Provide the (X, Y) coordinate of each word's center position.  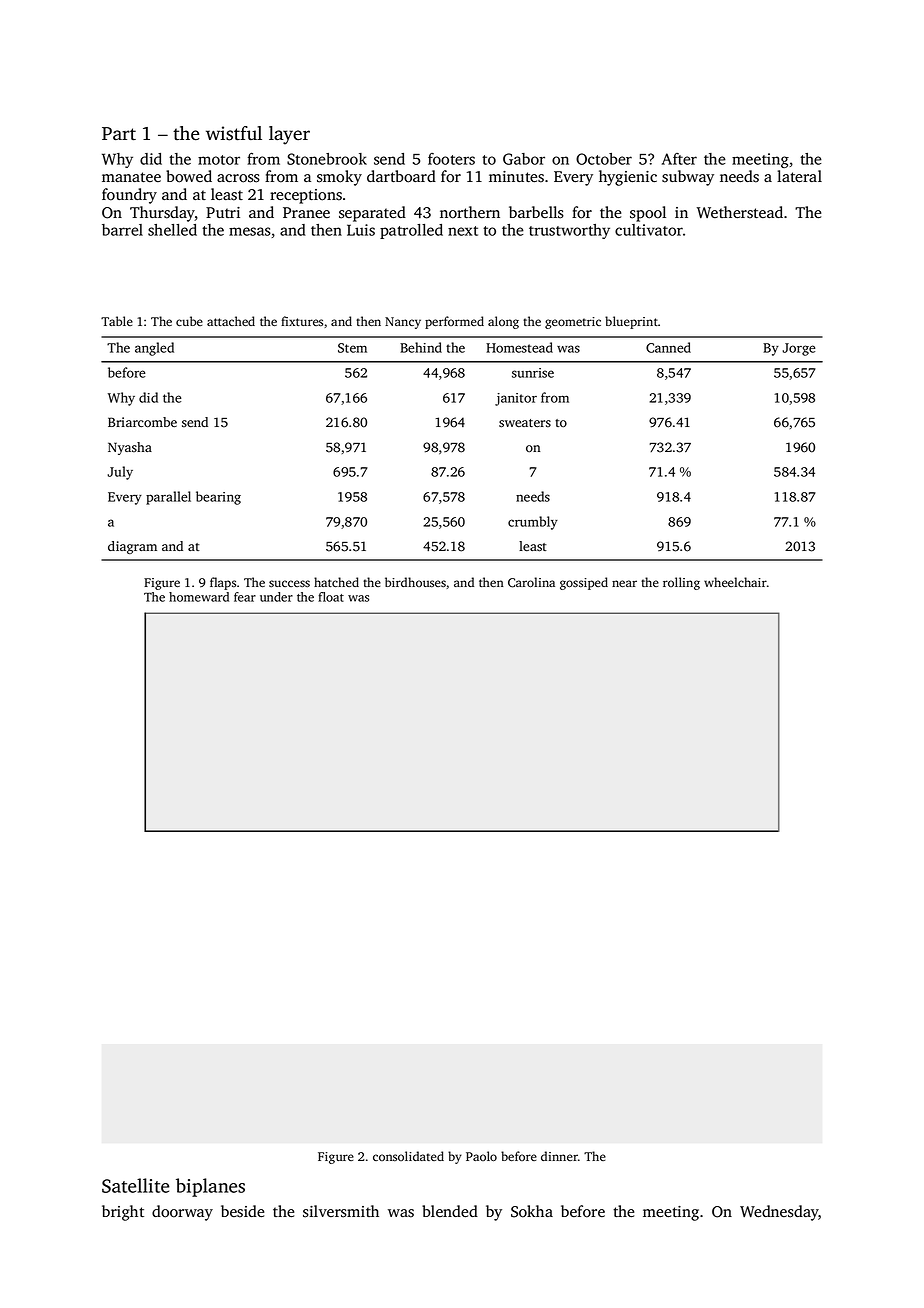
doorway (182, 1213)
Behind (421, 347)
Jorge (799, 349)
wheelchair (735, 582)
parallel (168, 498)
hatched (336, 582)
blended (450, 1211)
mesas (250, 231)
